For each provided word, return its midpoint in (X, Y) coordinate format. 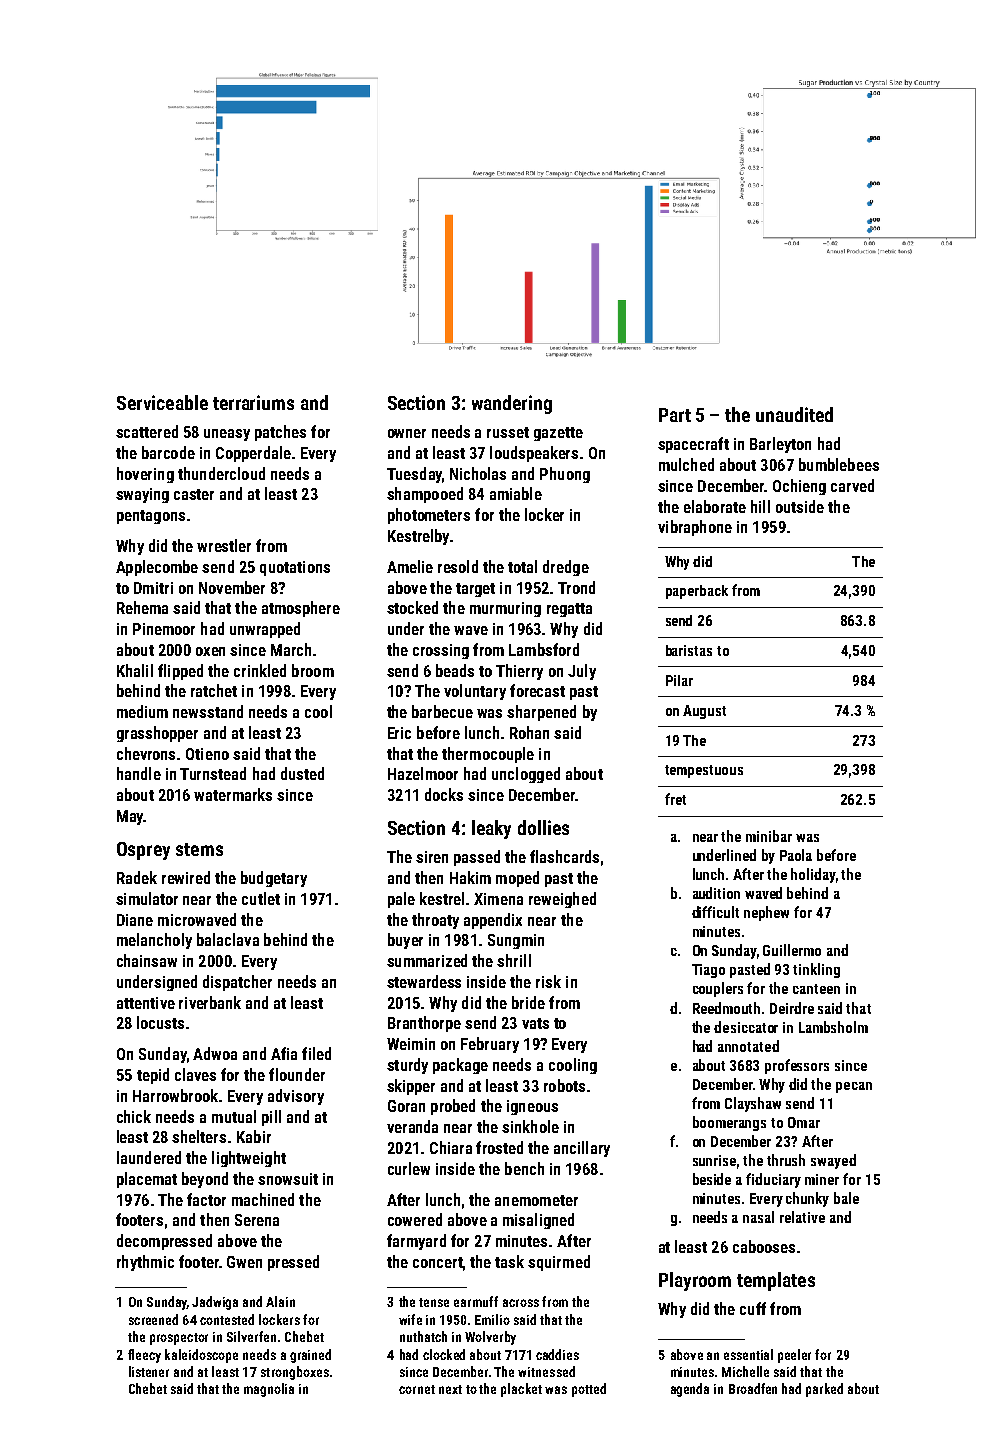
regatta (569, 610)
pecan (854, 1087)
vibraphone (695, 528)
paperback (697, 592)
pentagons (151, 517)
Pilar (679, 680)
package (460, 1066)
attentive (146, 1003)
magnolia (269, 1390)
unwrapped (265, 630)
